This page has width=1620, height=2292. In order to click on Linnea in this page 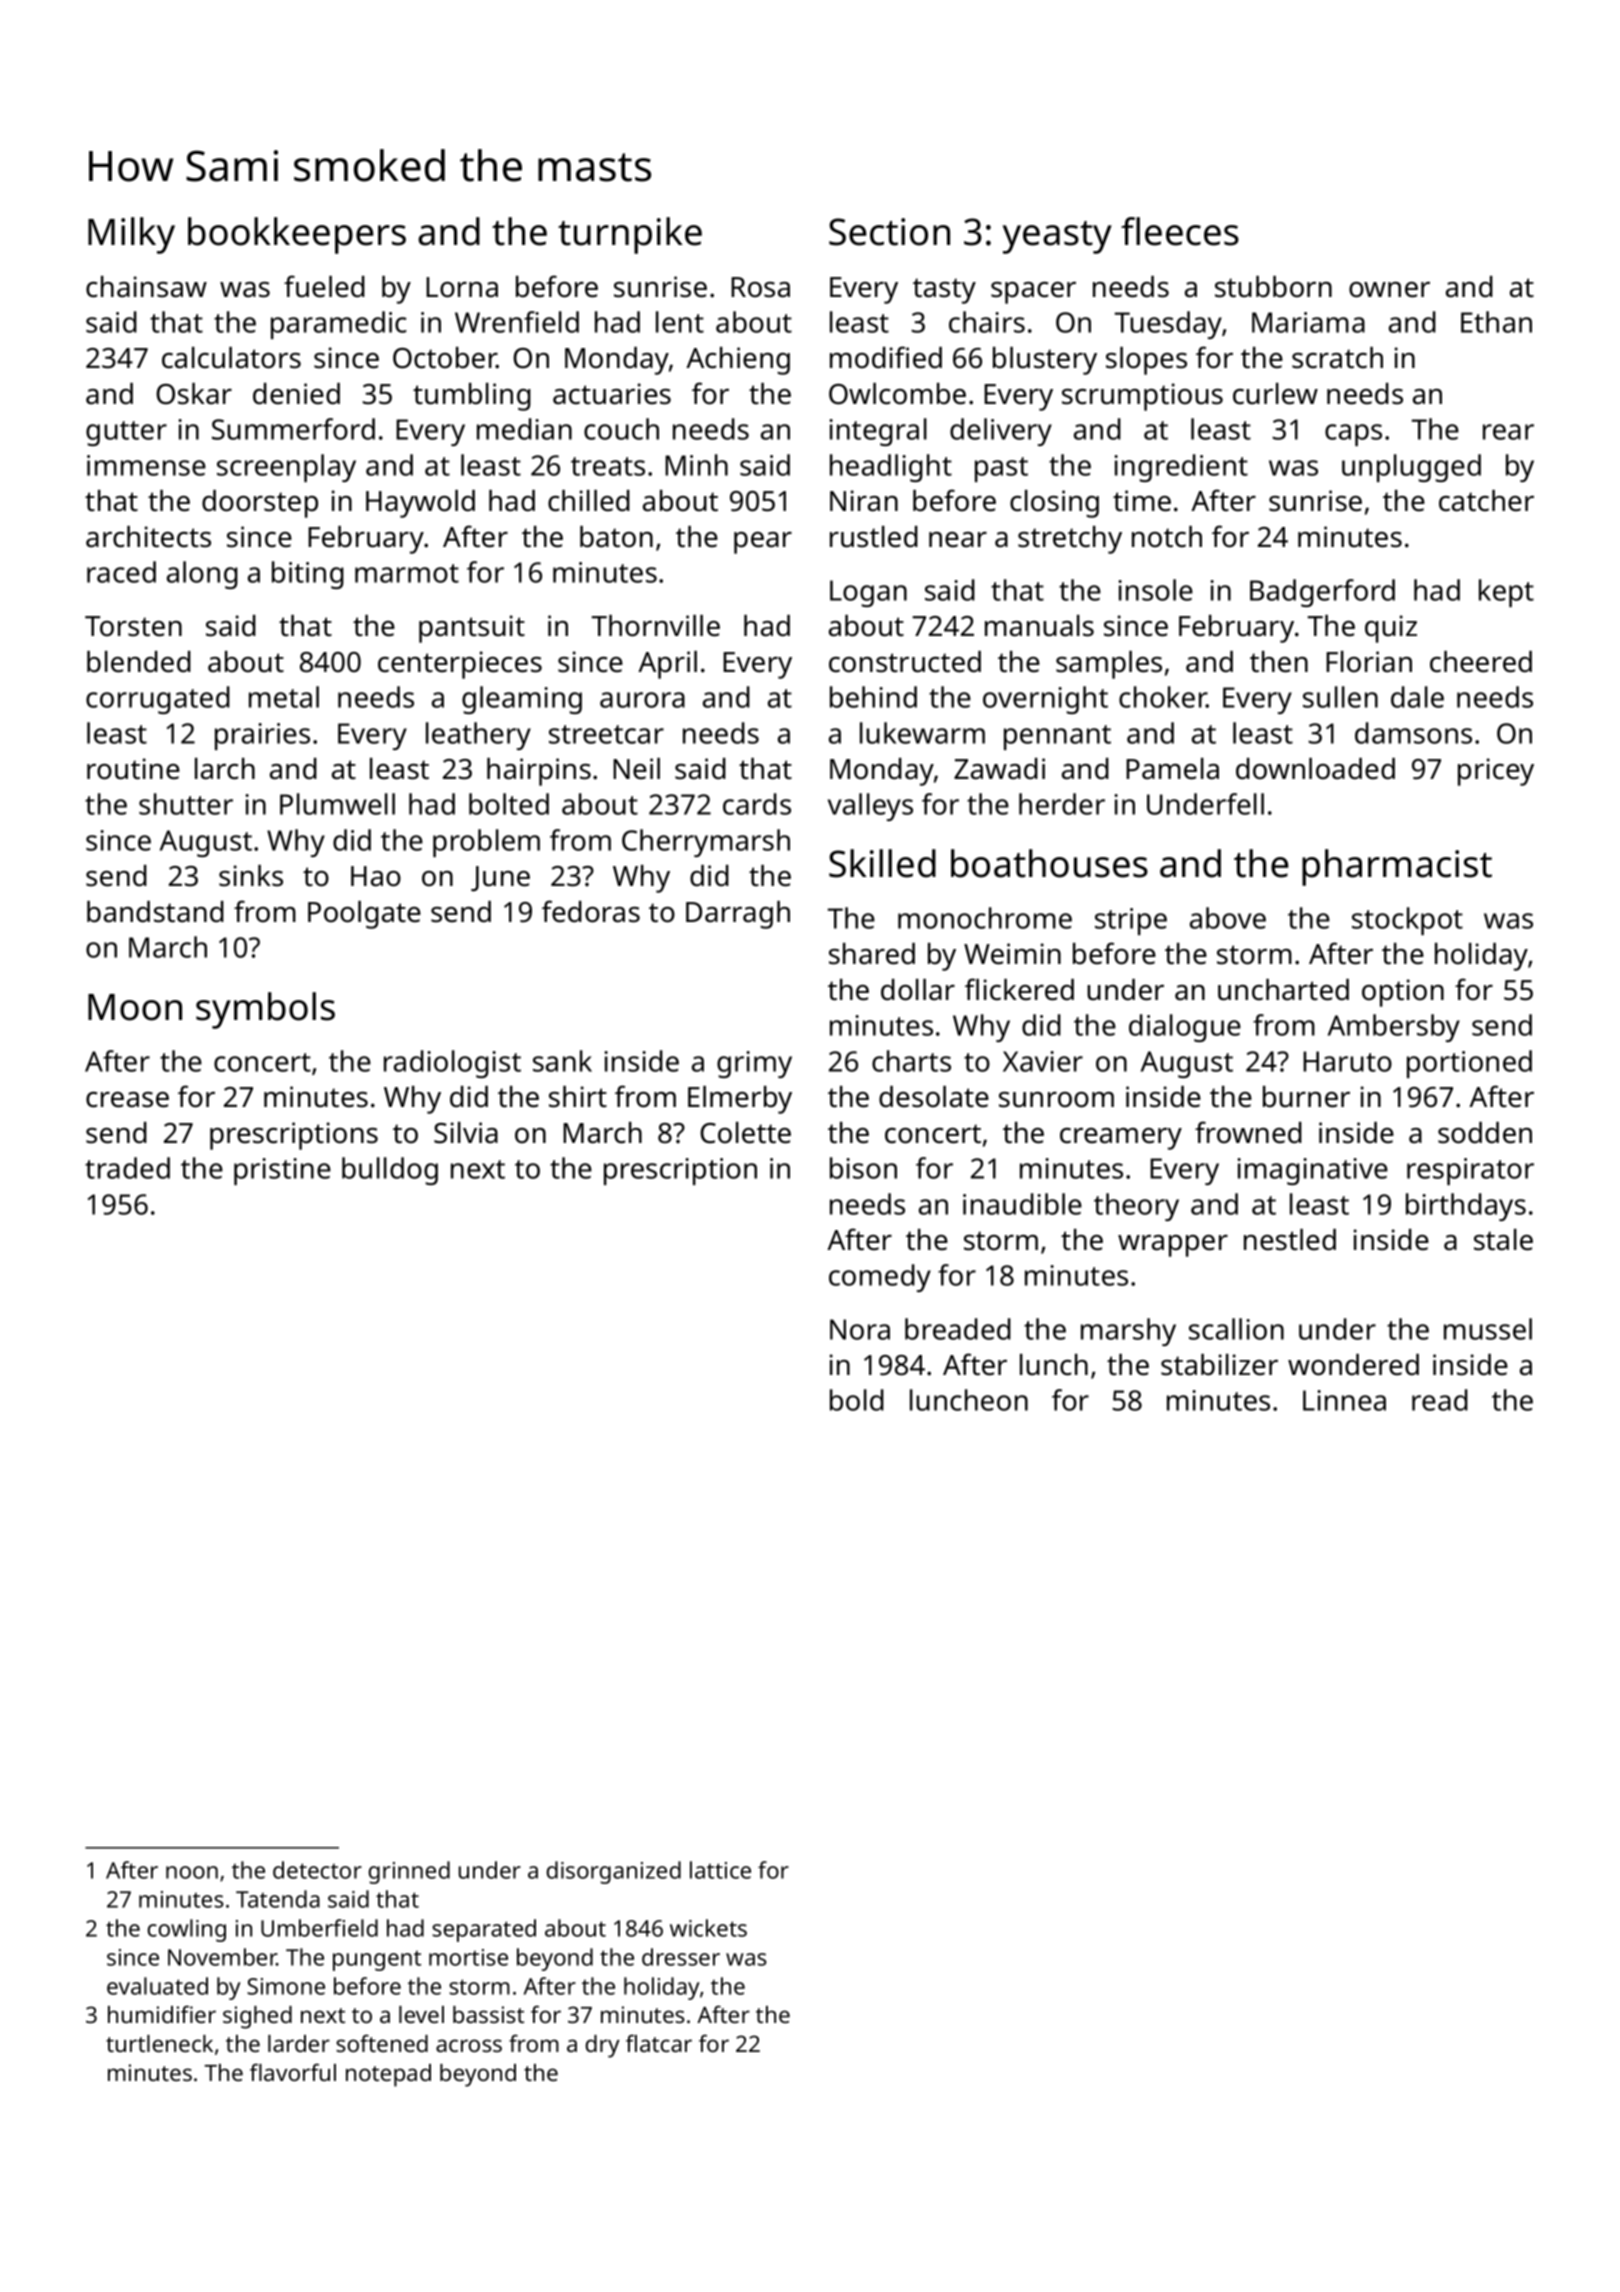, I will do `click(1344, 1400)`.
